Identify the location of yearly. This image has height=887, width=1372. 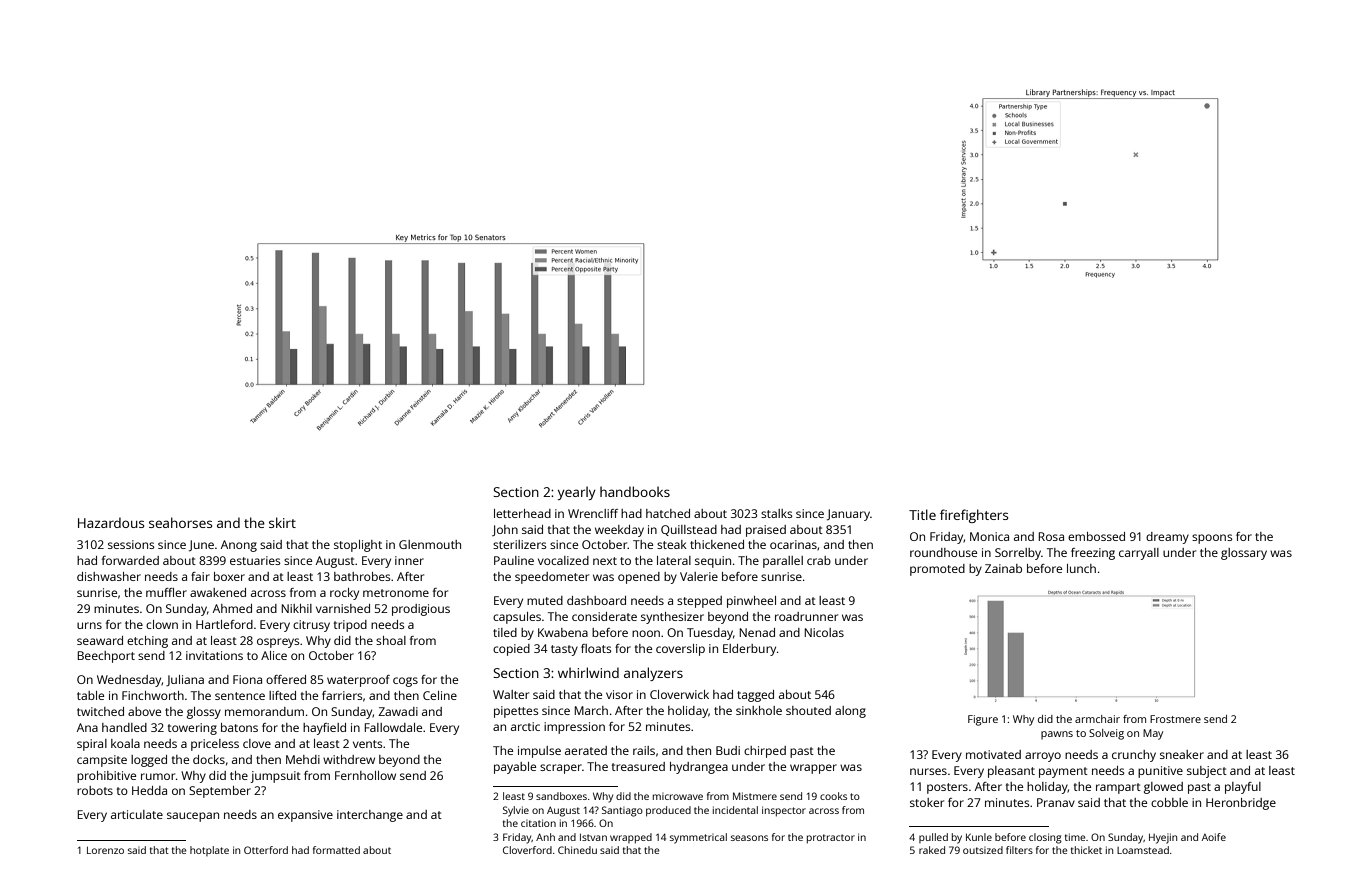
(577, 493).
